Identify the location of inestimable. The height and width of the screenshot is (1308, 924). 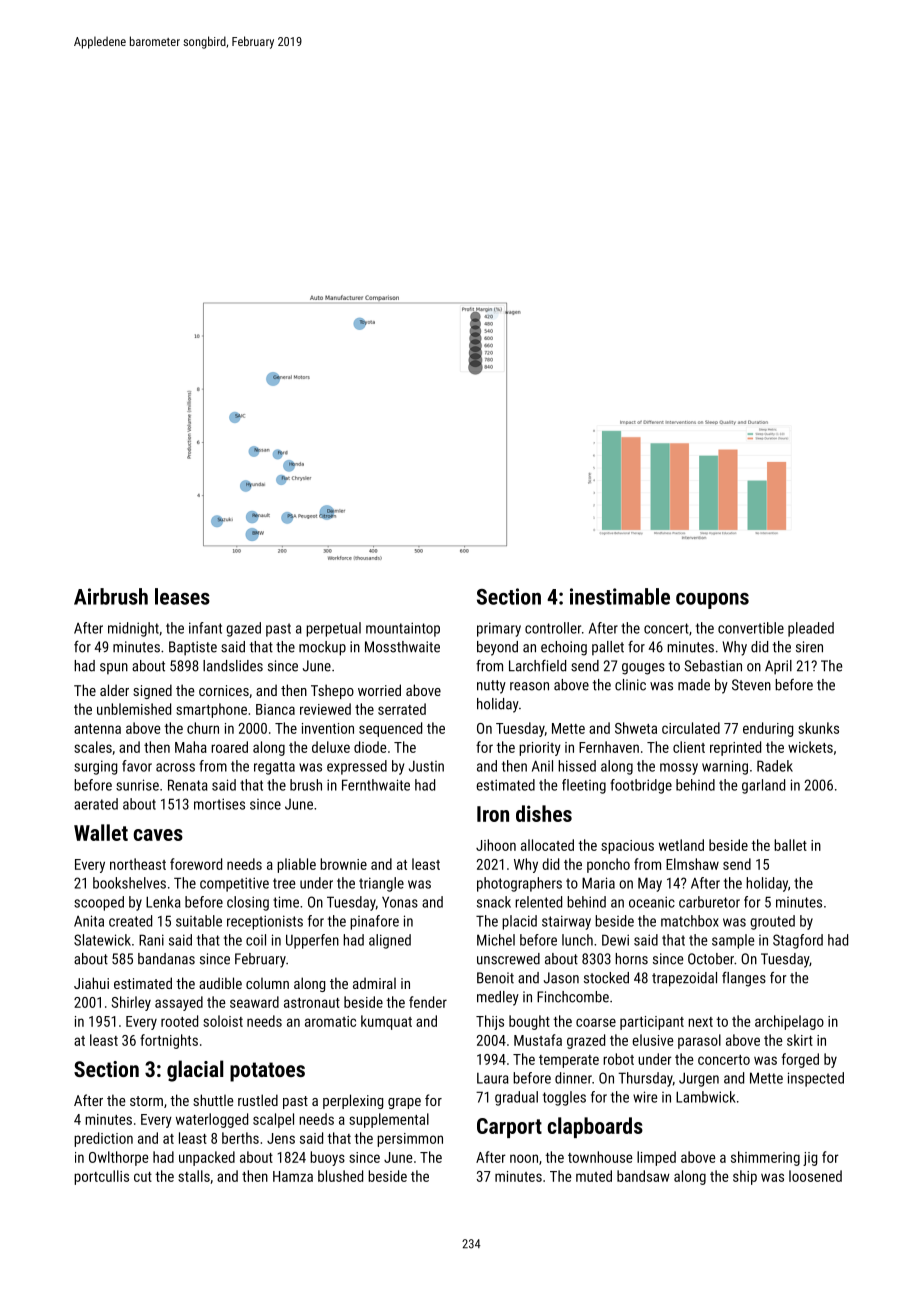
(620, 596).
